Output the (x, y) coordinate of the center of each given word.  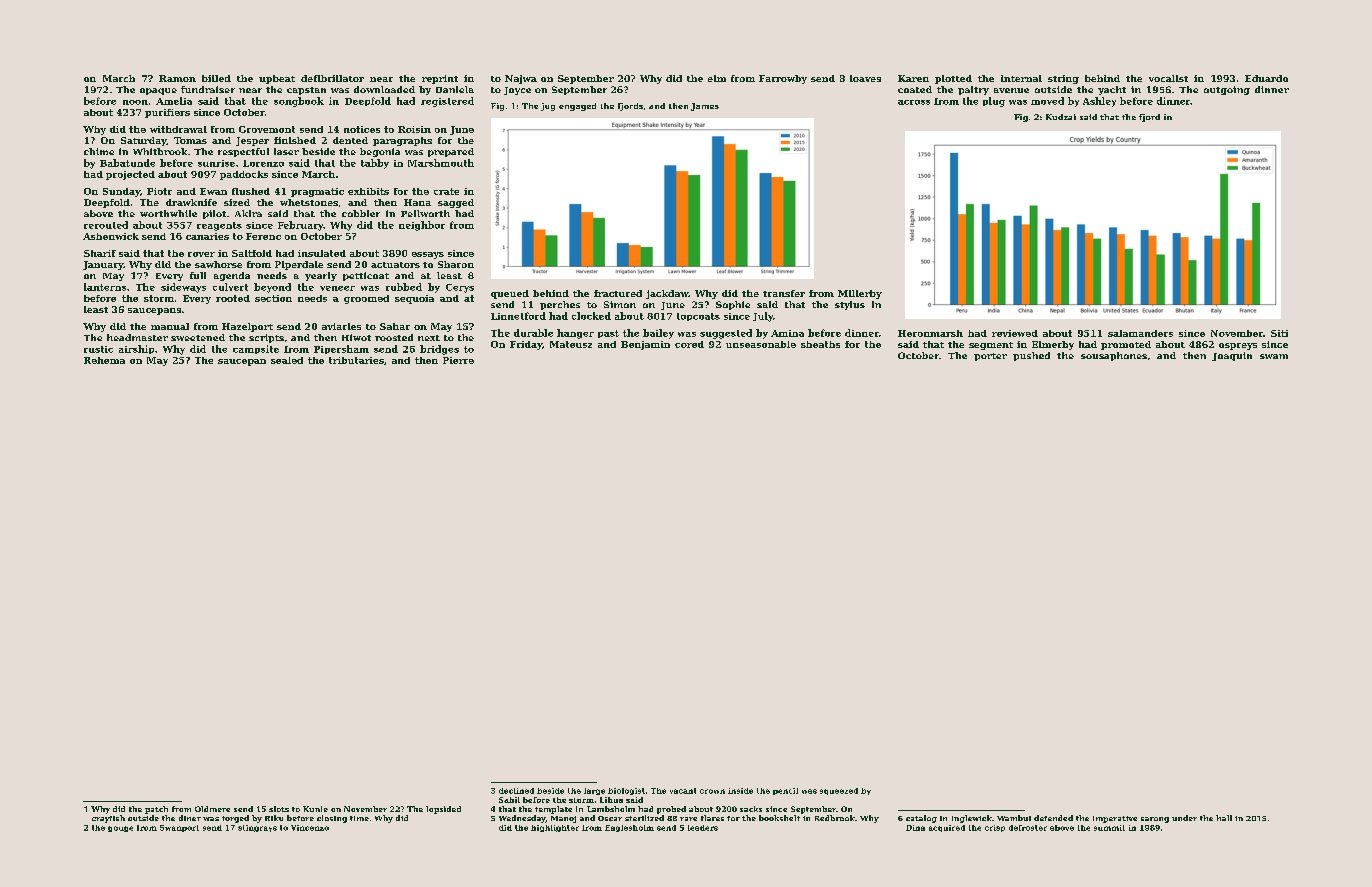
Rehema (104, 360)
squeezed (839, 791)
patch (156, 810)
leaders (703, 828)
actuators (395, 265)
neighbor (422, 226)
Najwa (521, 79)
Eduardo (1266, 78)
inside (740, 791)
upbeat (277, 79)
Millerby (860, 294)
